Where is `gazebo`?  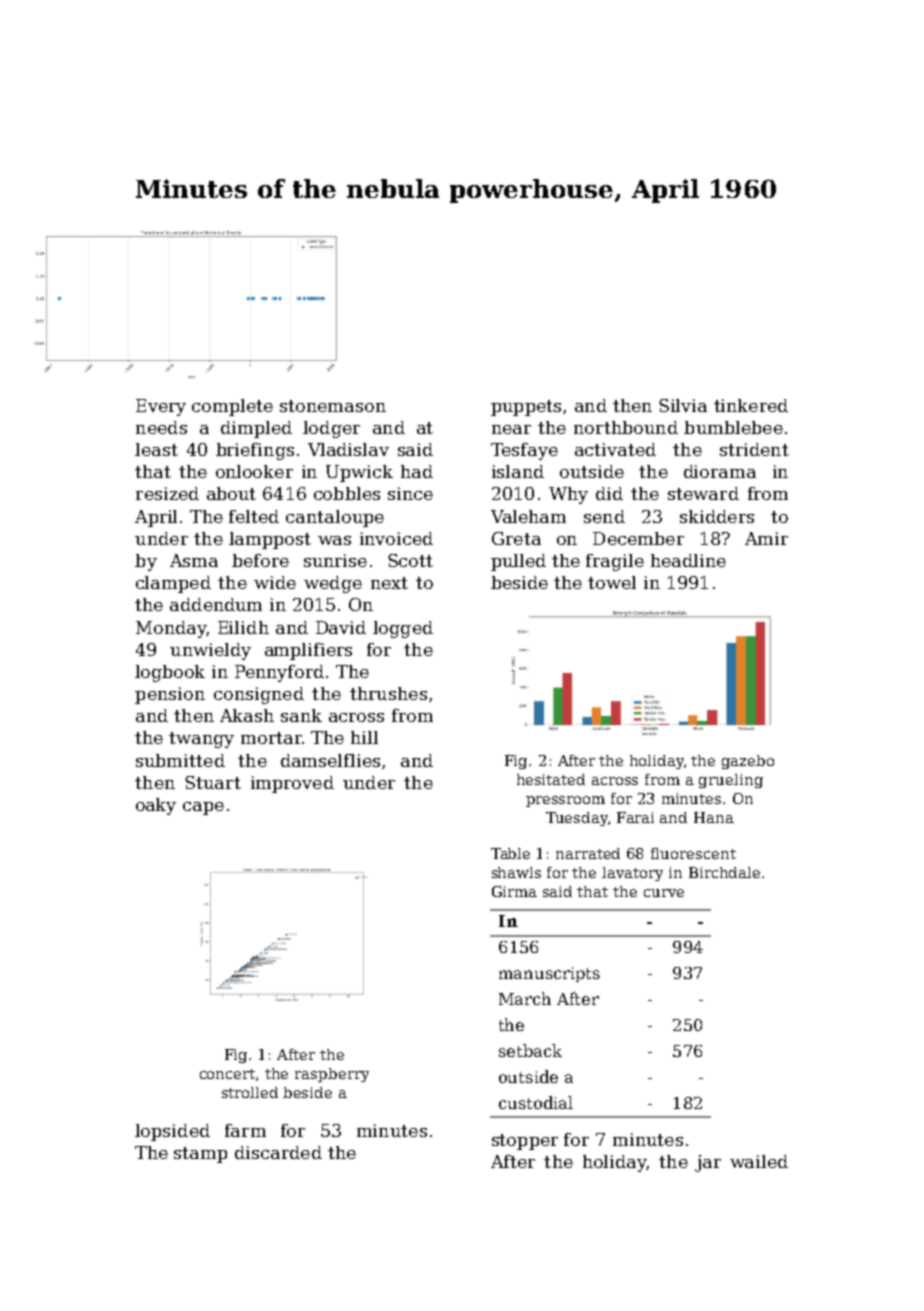 gazebo is located at coordinates (748, 762).
